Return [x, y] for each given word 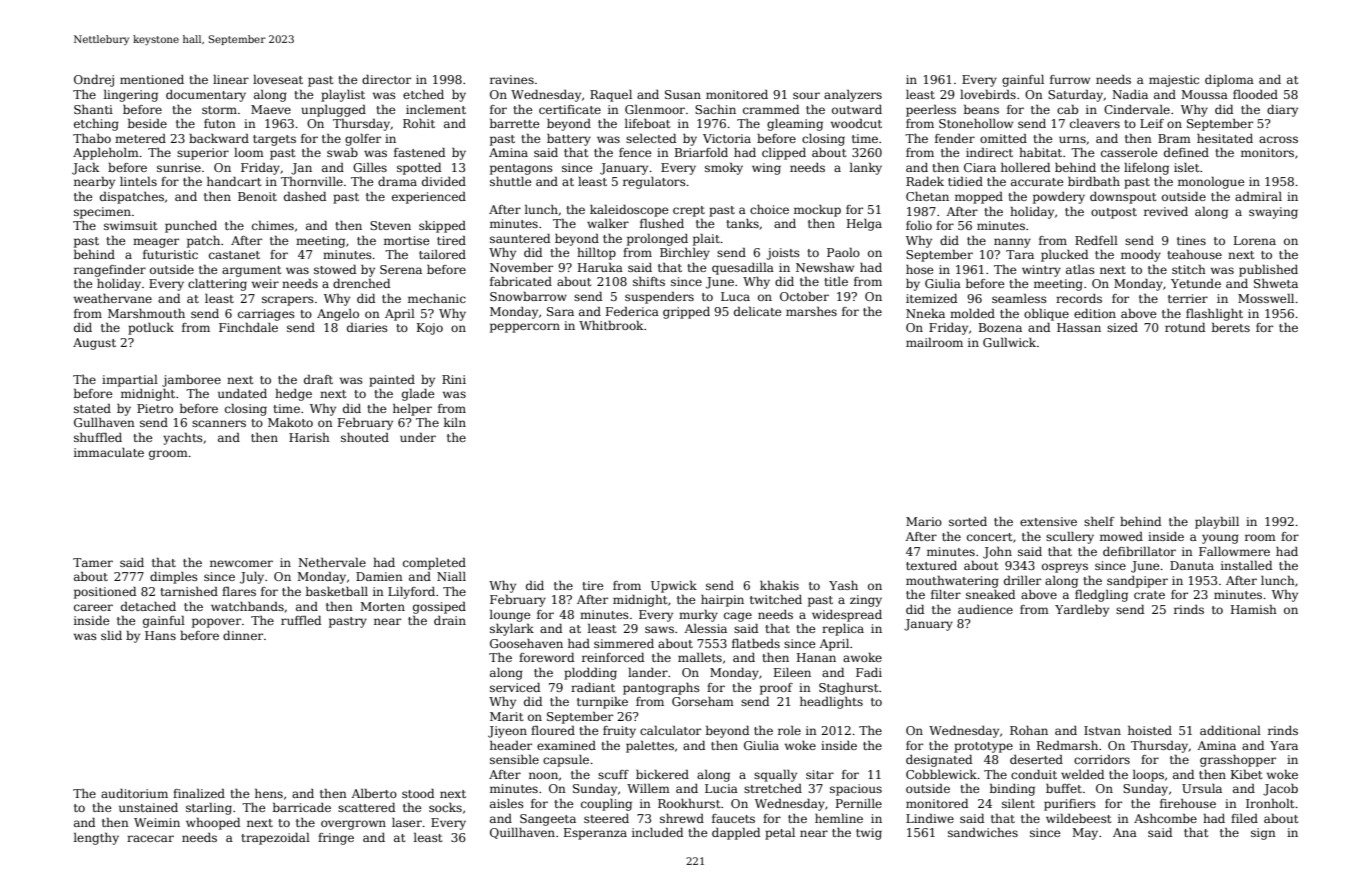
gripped [686, 313]
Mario [924, 521]
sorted [968, 521]
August [94, 344]
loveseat [278, 79]
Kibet [1246, 774]
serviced [515, 687]
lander [648, 672]
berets [1231, 327]
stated [92, 408]
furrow [1070, 79]
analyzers [853, 96]
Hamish [1254, 609]
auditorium [134, 793]
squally [775, 776]
